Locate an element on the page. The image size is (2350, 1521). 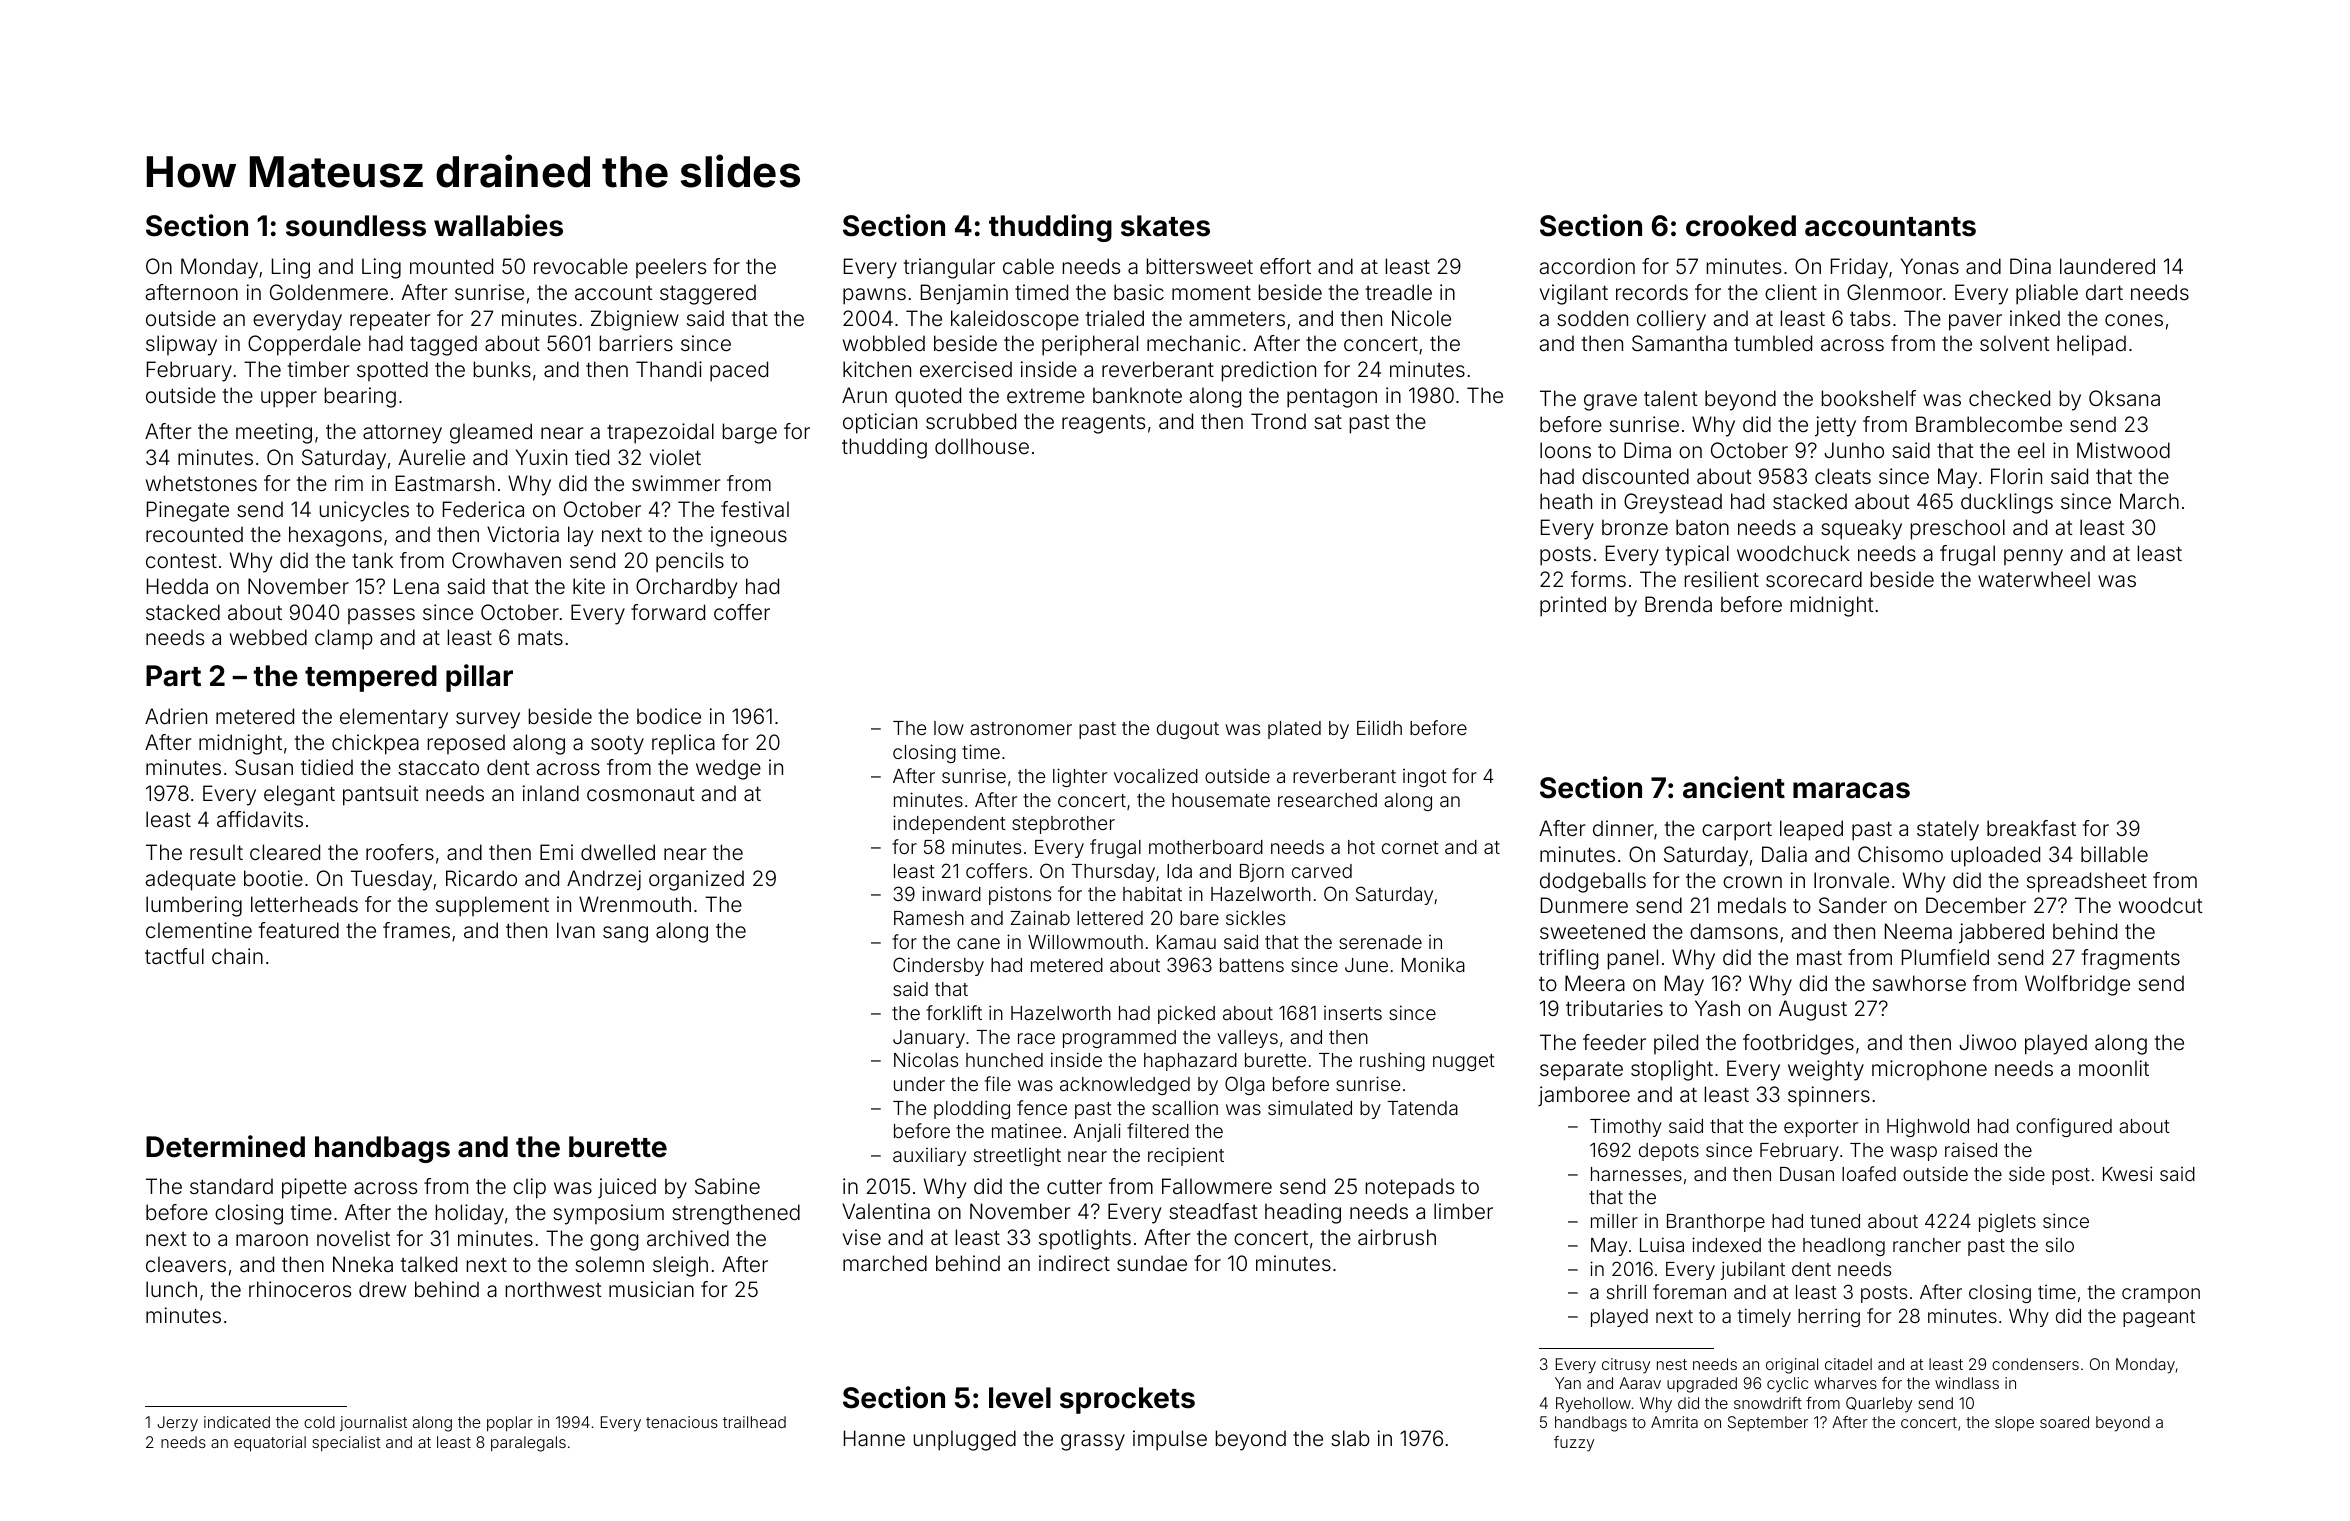
staccato is located at coordinates (438, 768).
